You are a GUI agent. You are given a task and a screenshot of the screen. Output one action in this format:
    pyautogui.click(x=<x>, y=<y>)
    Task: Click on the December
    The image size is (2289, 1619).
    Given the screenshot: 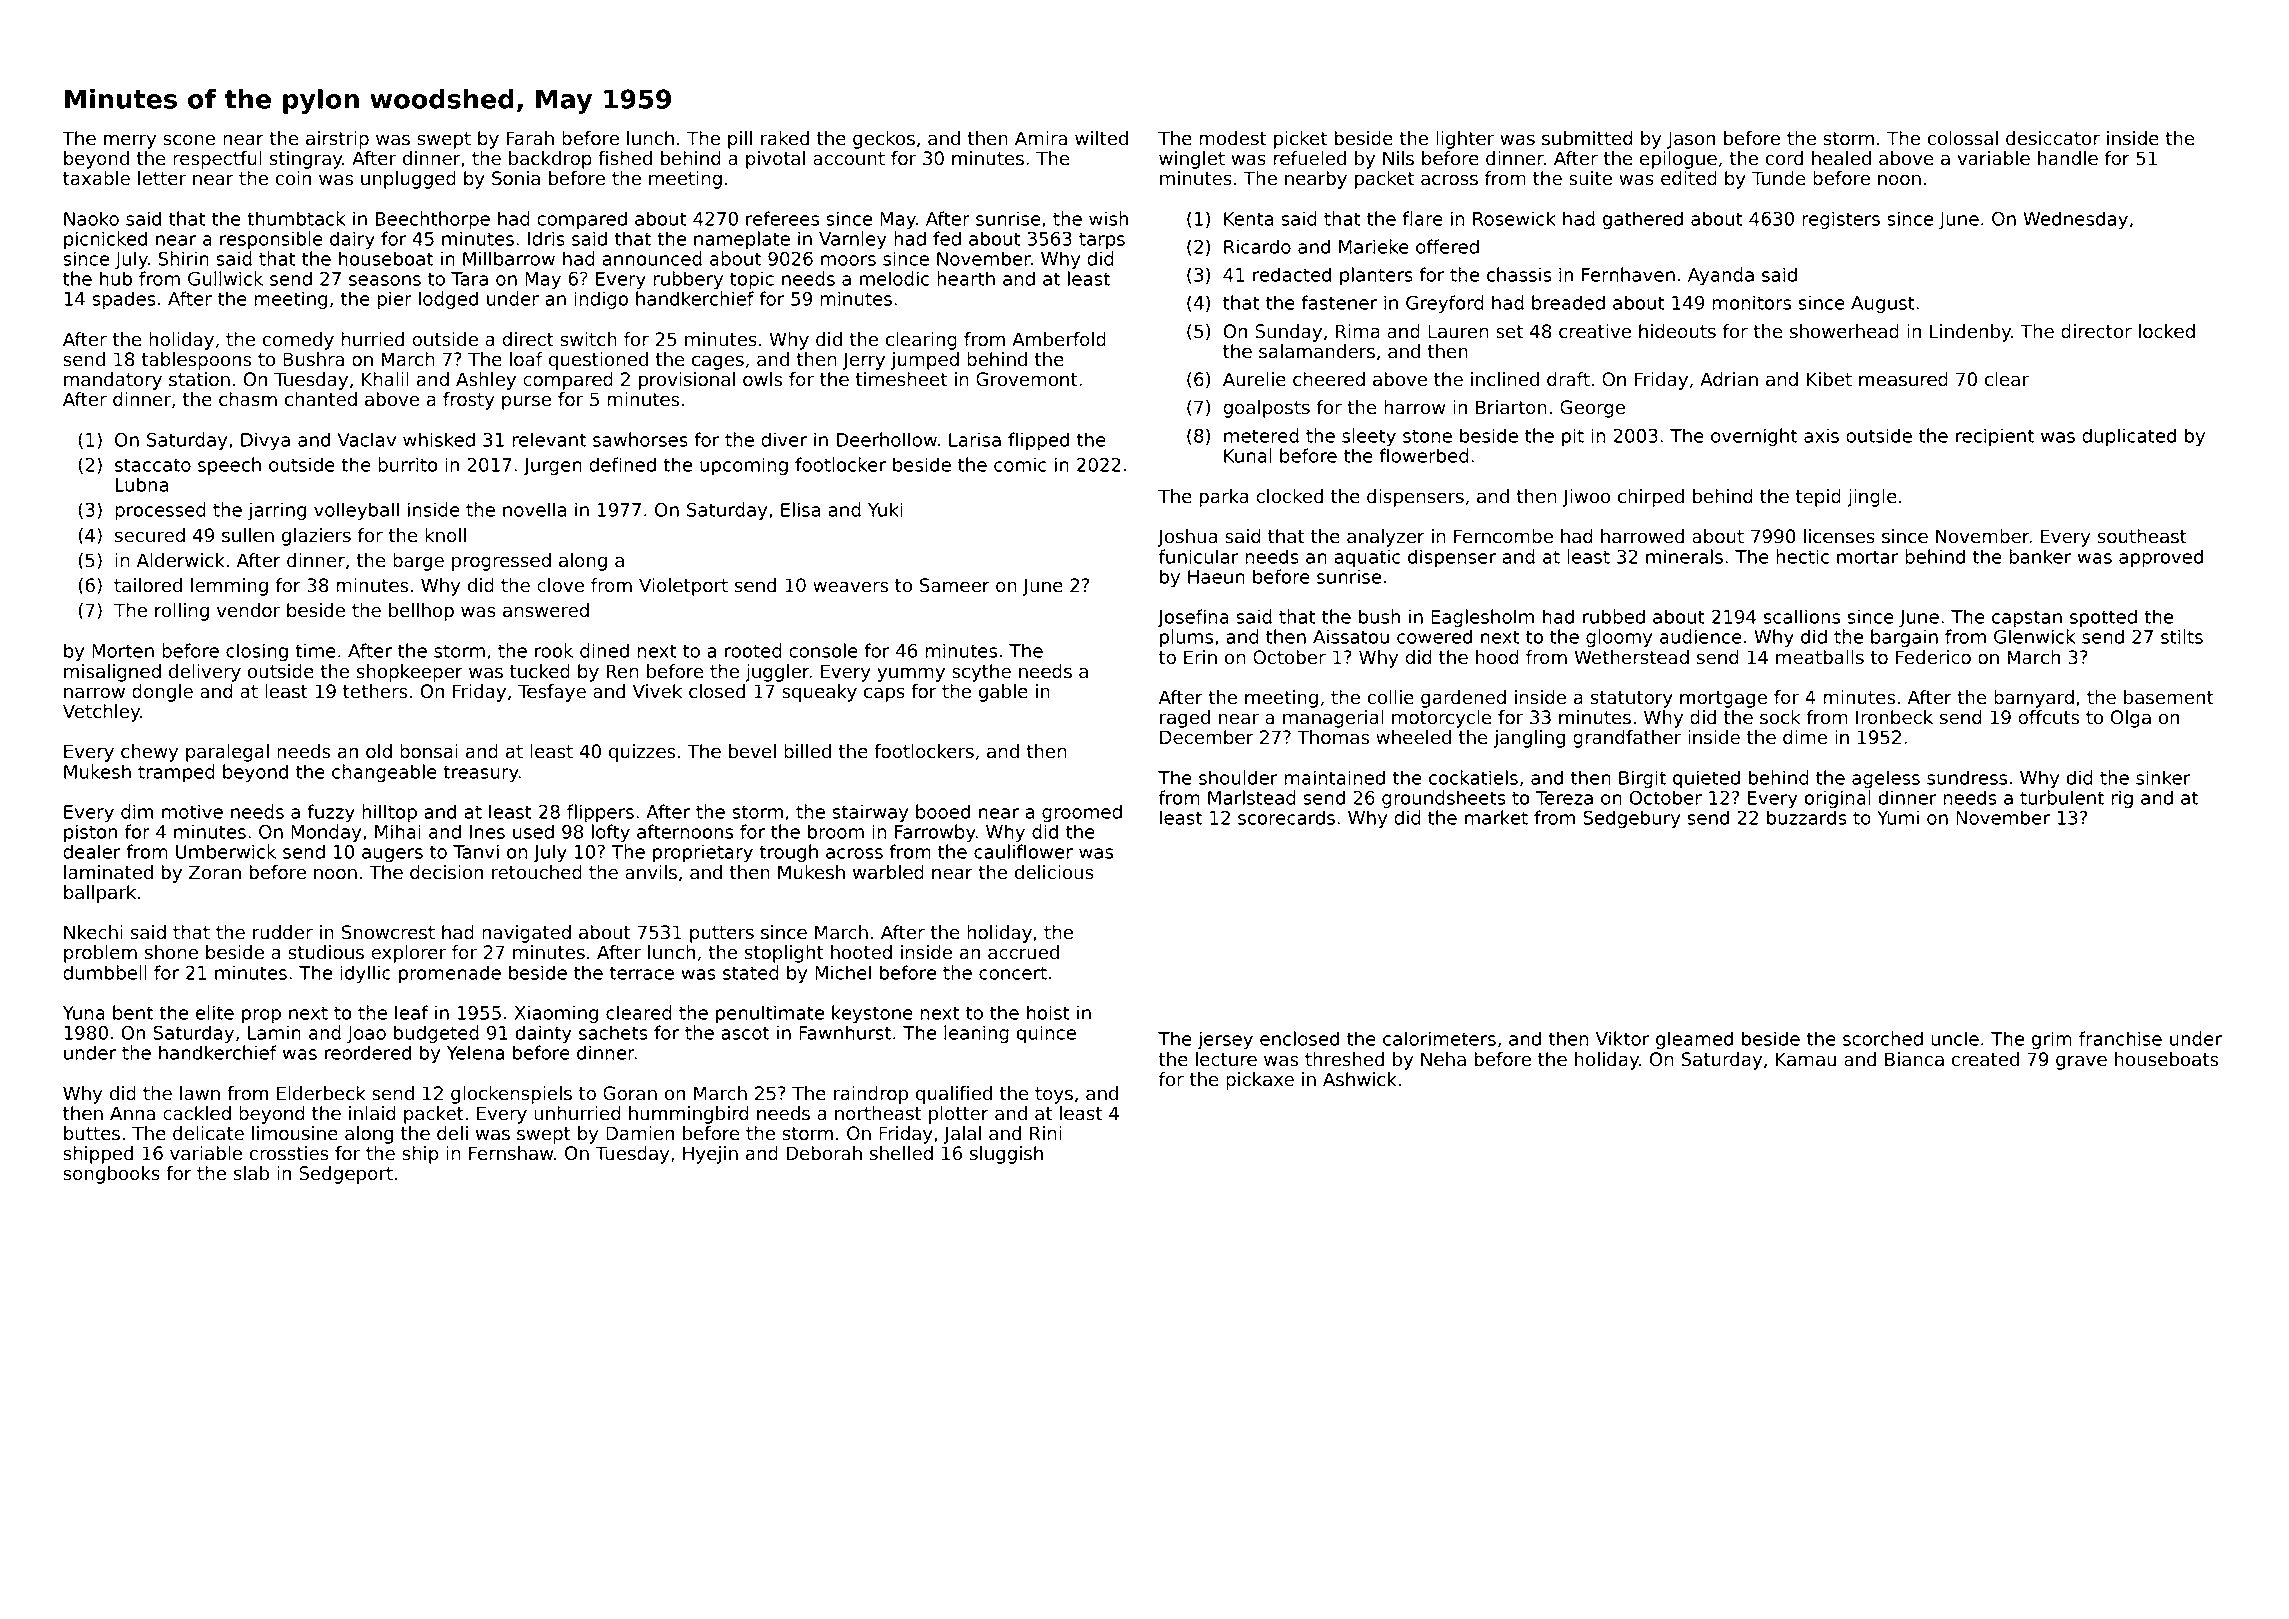 What is the action you would take?
    pyautogui.click(x=1206, y=737)
